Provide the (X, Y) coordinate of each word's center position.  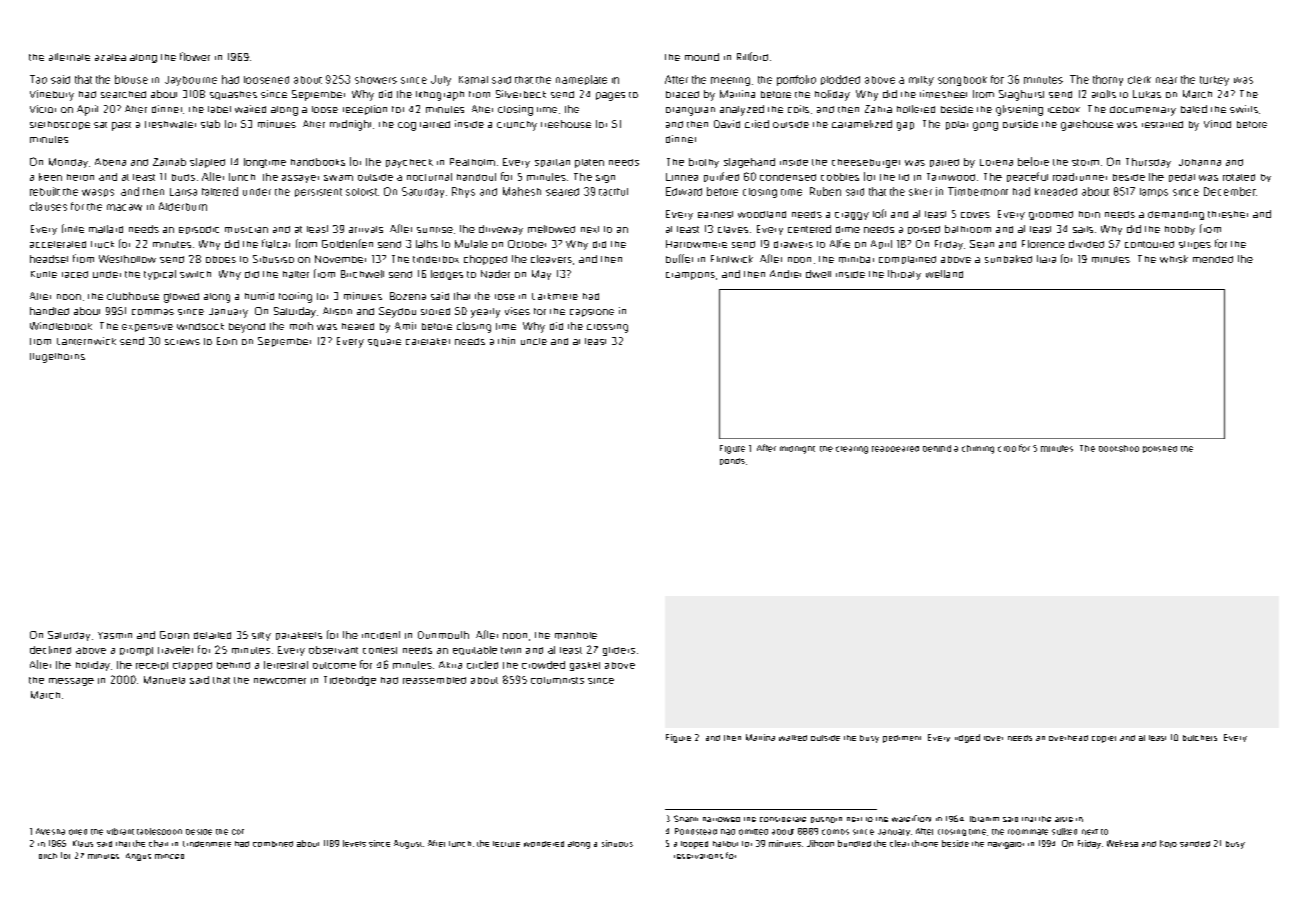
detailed (212, 635)
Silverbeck (521, 94)
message (71, 682)
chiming (978, 449)
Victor (43, 109)
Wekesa (1122, 843)
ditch (48, 856)
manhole (576, 635)
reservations (698, 856)
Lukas (1147, 94)
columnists (557, 680)
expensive (147, 328)
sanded (1195, 844)
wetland (944, 274)
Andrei (785, 274)
